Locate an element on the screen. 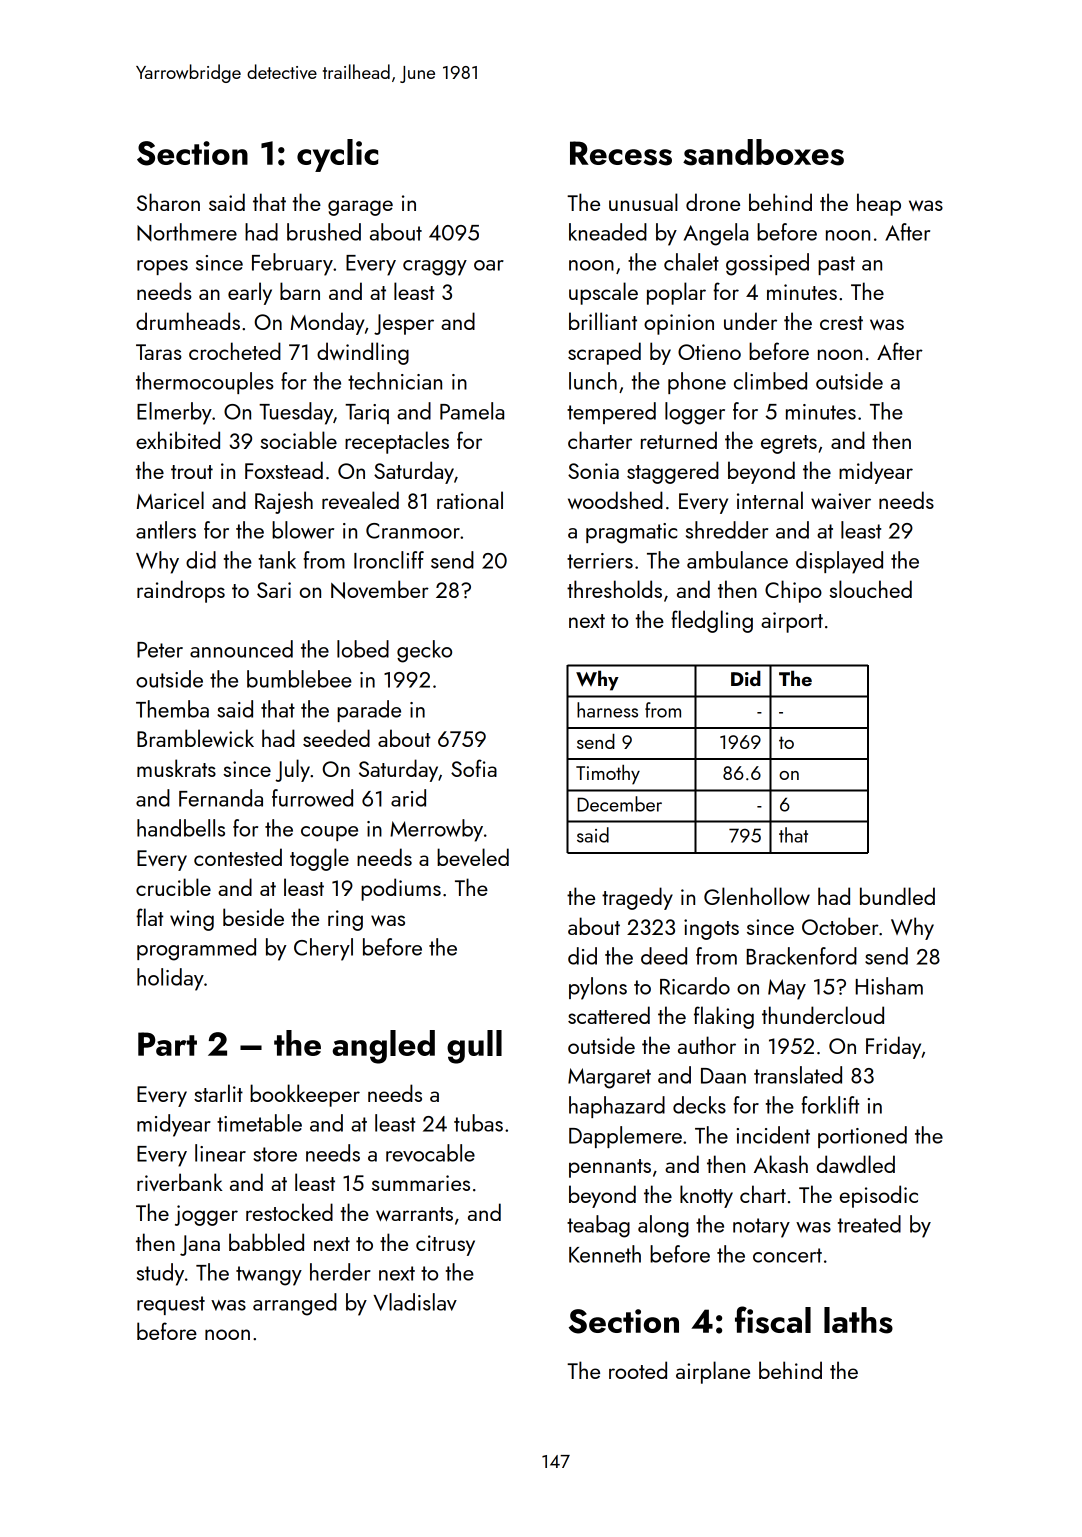  Themba is located at coordinates (172, 709).
